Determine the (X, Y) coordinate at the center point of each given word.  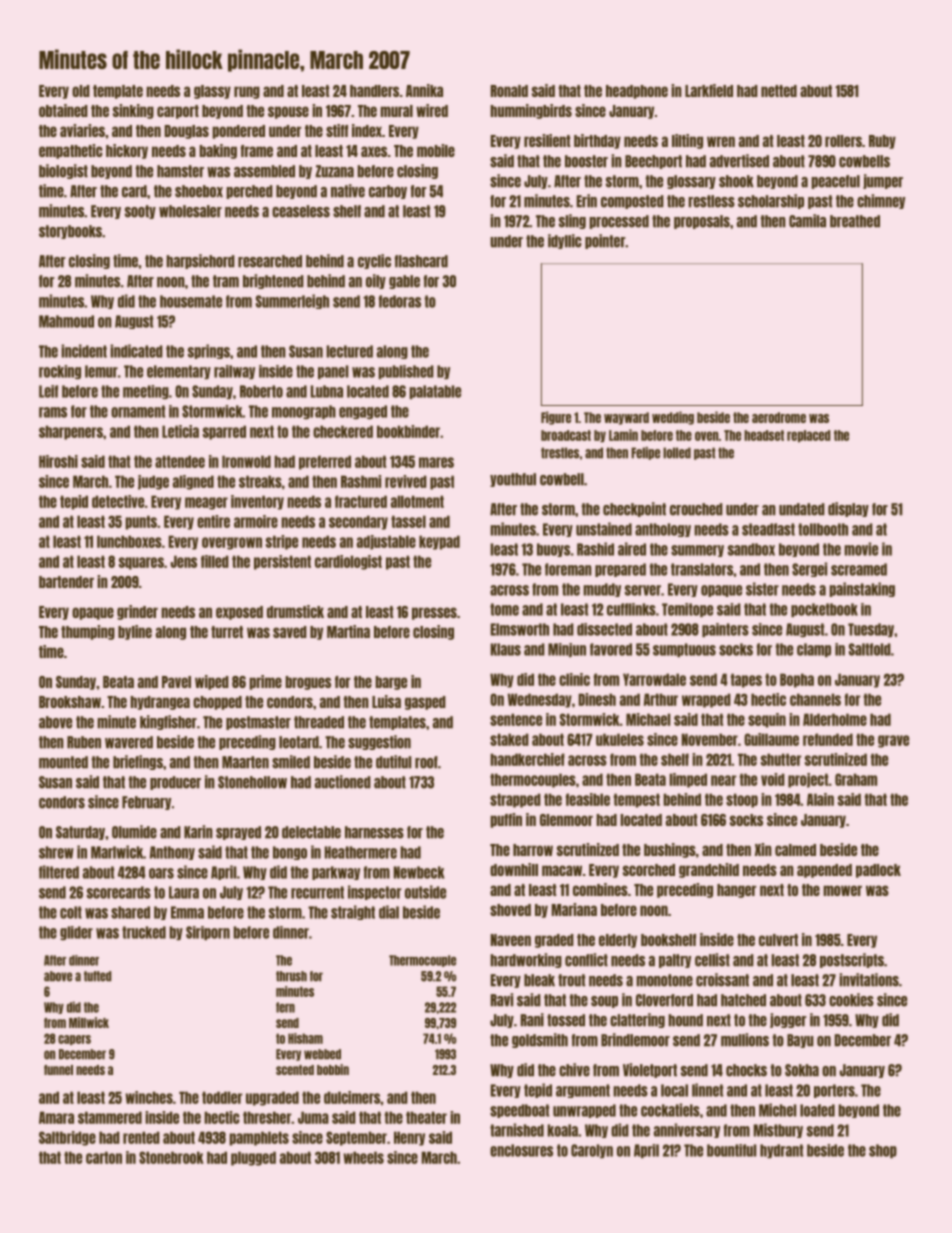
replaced (808, 436)
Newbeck (419, 872)
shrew (56, 852)
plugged (253, 1158)
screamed (859, 569)
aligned (193, 482)
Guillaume (771, 739)
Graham (856, 779)
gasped (425, 703)
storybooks (70, 232)
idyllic (565, 241)
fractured (361, 501)
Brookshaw (70, 702)
